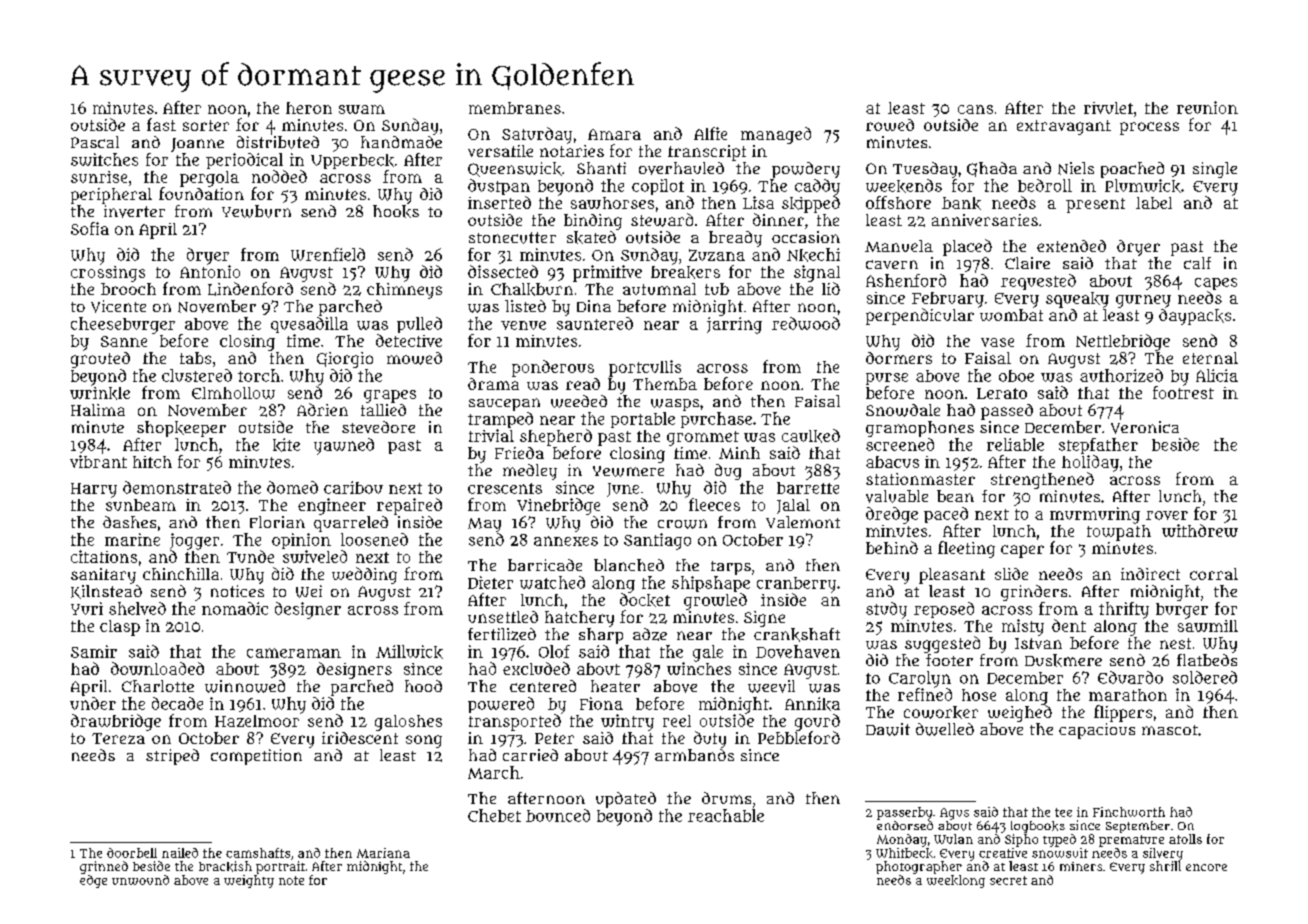  I want to click on winches, so click(699, 668).
